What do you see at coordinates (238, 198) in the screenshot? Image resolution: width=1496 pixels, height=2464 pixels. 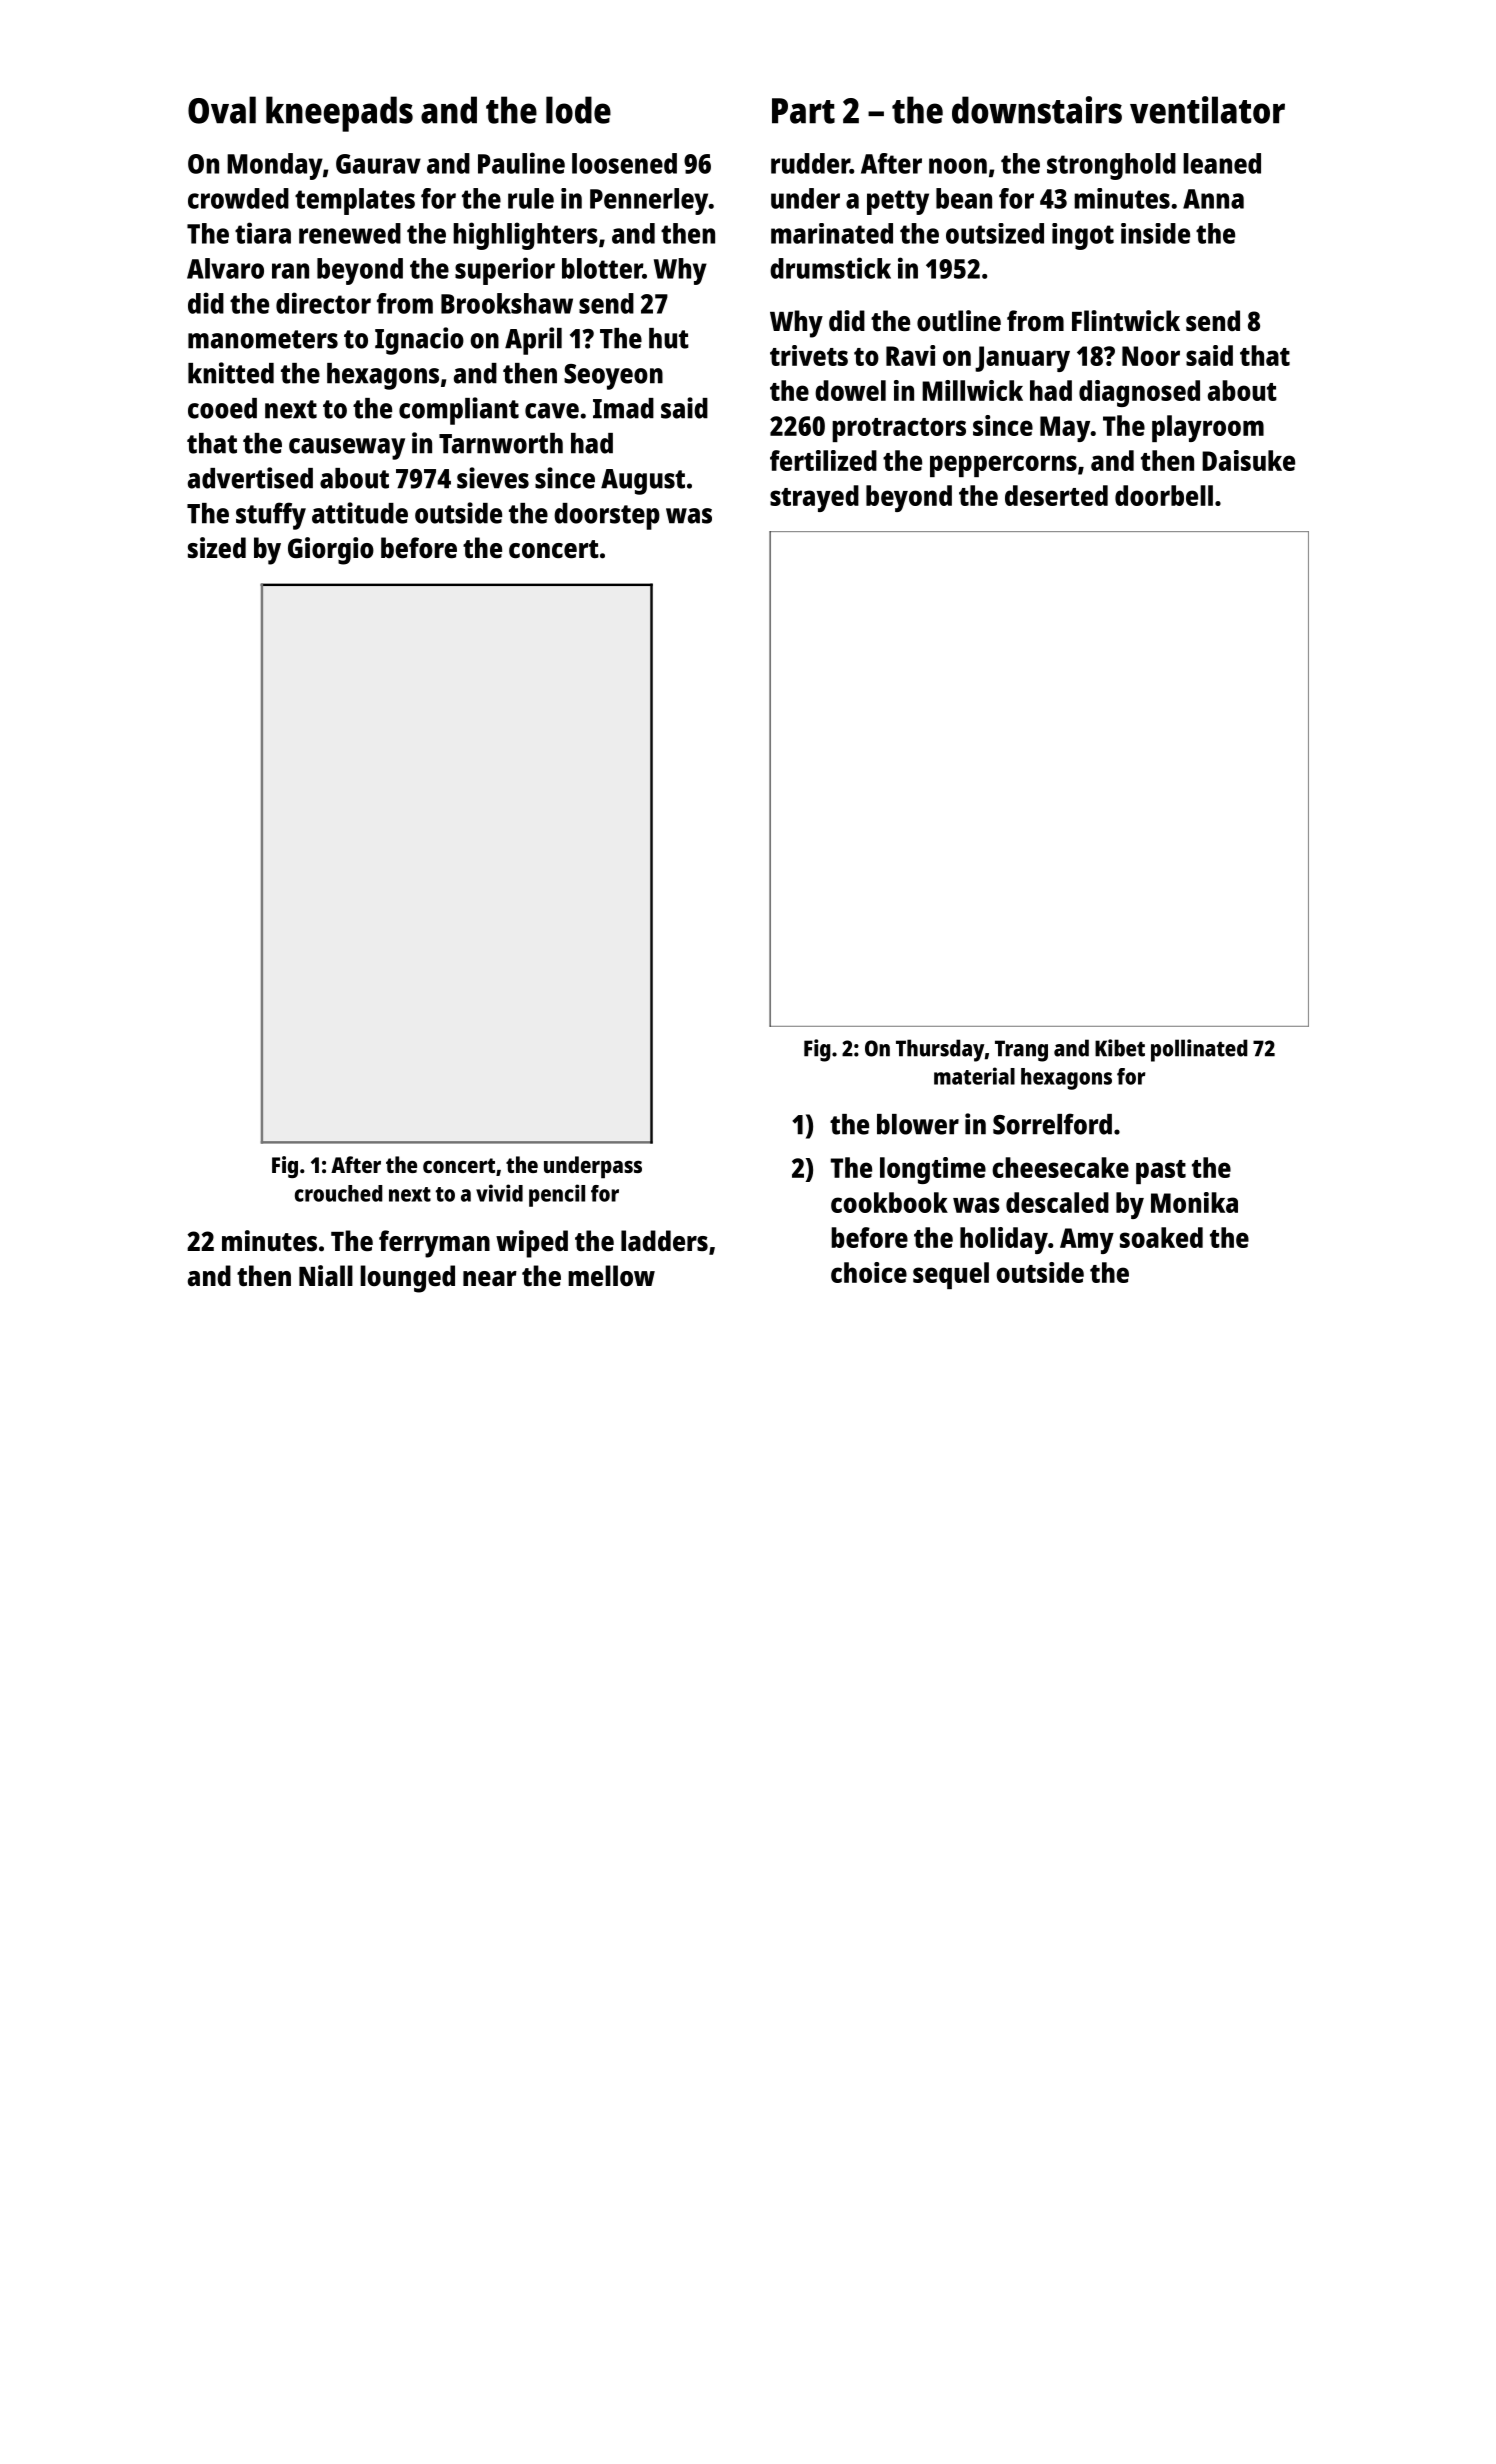 I see `crowded` at bounding box center [238, 198].
